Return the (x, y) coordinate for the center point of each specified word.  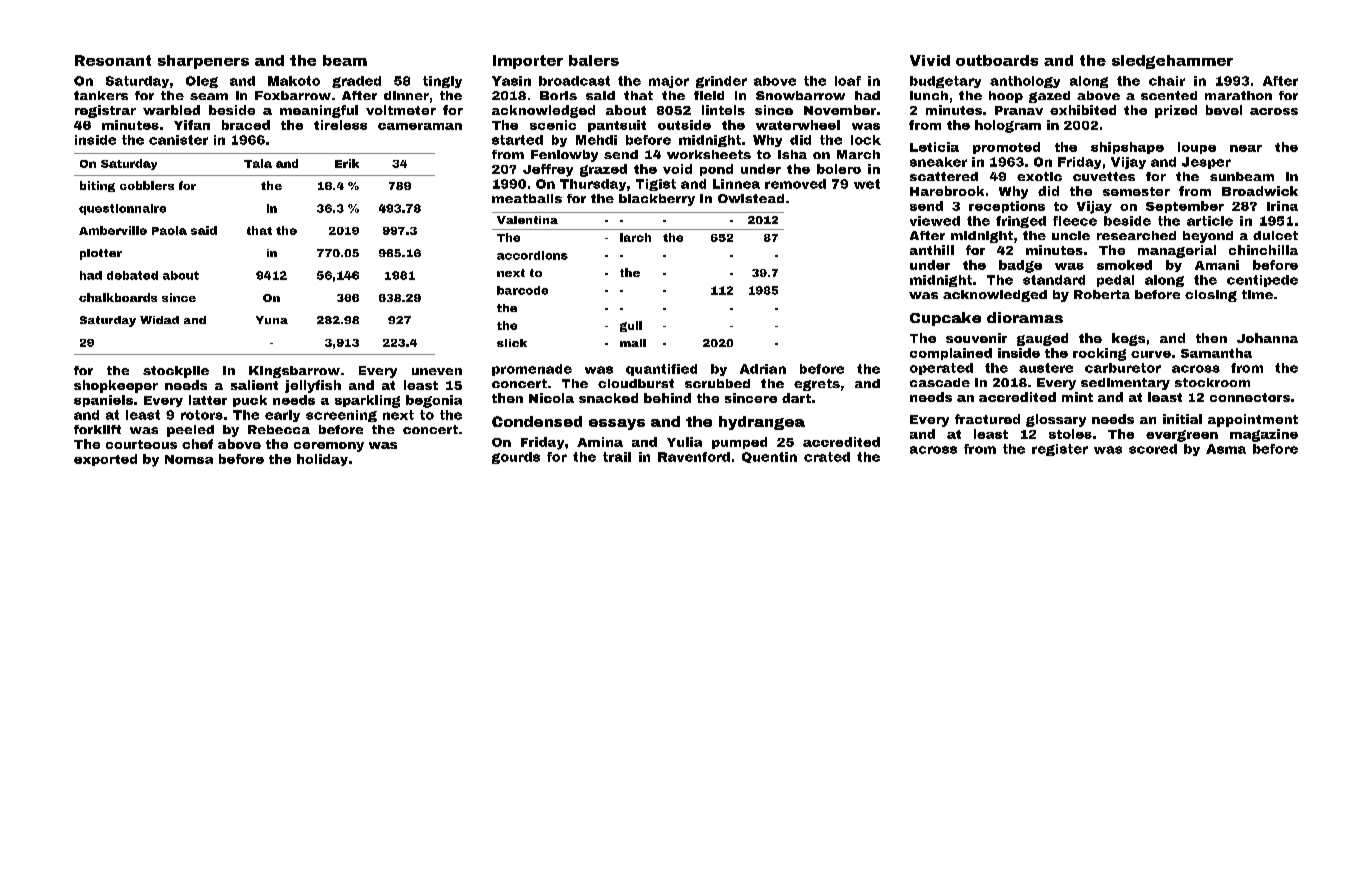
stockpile (176, 372)
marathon (1238, 95)
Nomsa (189, 459)
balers (594, 60)
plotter (101, 254)
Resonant (113, 60)
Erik (347, 163)
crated (827, 457)
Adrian (763, 369)
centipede (1262, 281)
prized (1176, 111)
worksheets (709, 154)
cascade (940, 382)
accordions (532, 255)
